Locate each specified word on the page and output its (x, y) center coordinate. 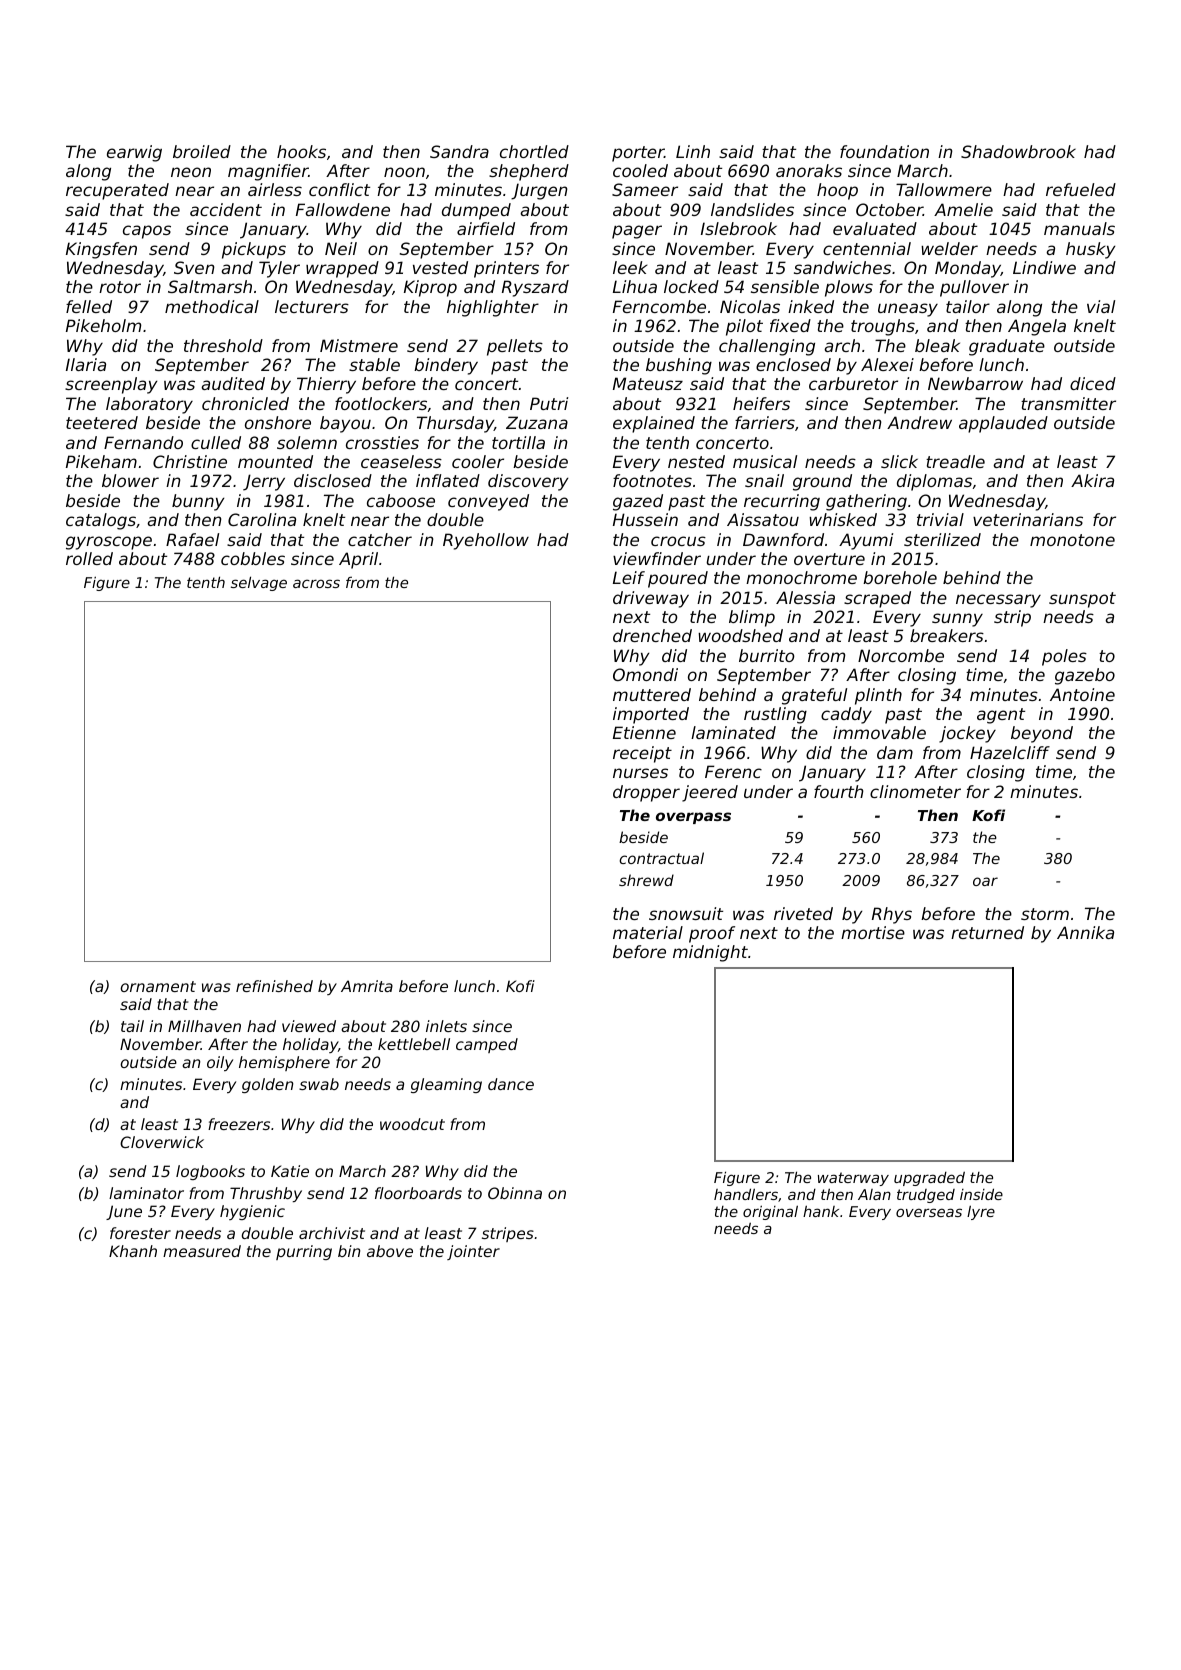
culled (216, 442)
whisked (843, 519)
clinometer (915, 791)
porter (638, 154)
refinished (274, 986)
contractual (661, 858)
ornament (158, 986)
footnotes (652, 480)
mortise (873, 932)
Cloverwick (162, 1142)
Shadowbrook (1018, 151)
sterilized (942, 539)
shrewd (646, 880)
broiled (202, 151)
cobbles (253, 558)
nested (696, 461)
